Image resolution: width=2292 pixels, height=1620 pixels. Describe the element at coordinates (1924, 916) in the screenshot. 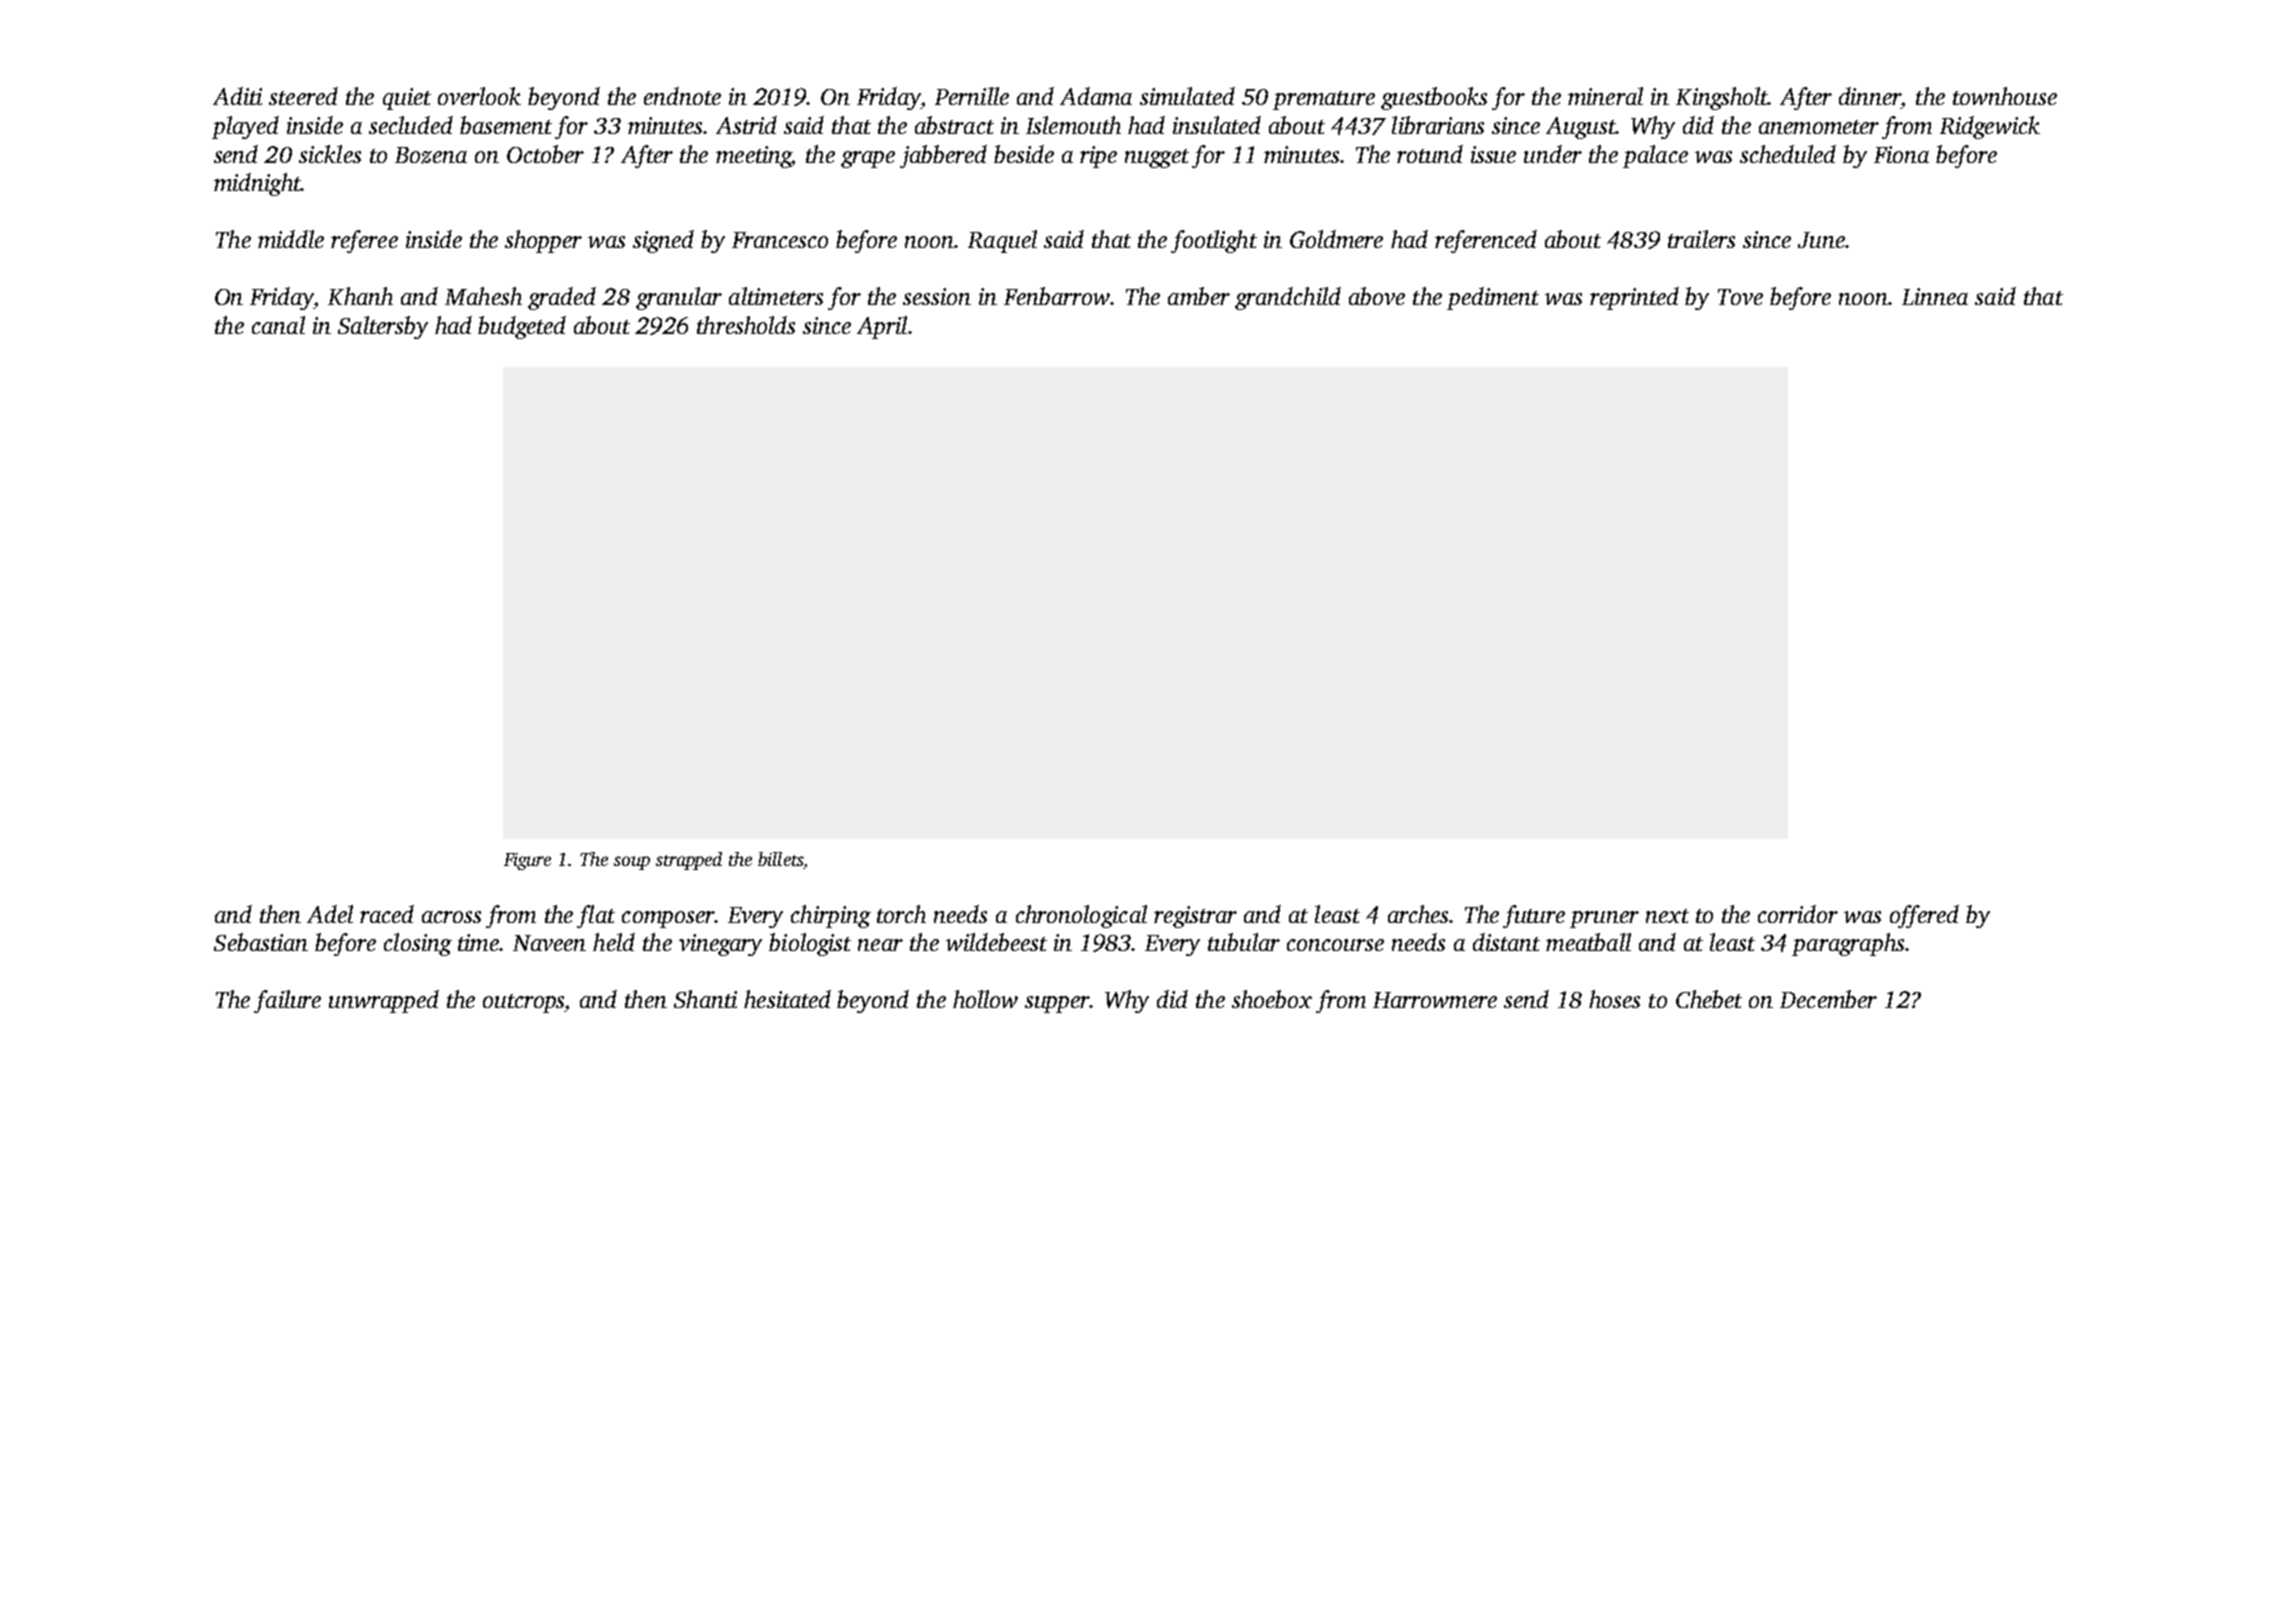

I see `offered` at that location.
